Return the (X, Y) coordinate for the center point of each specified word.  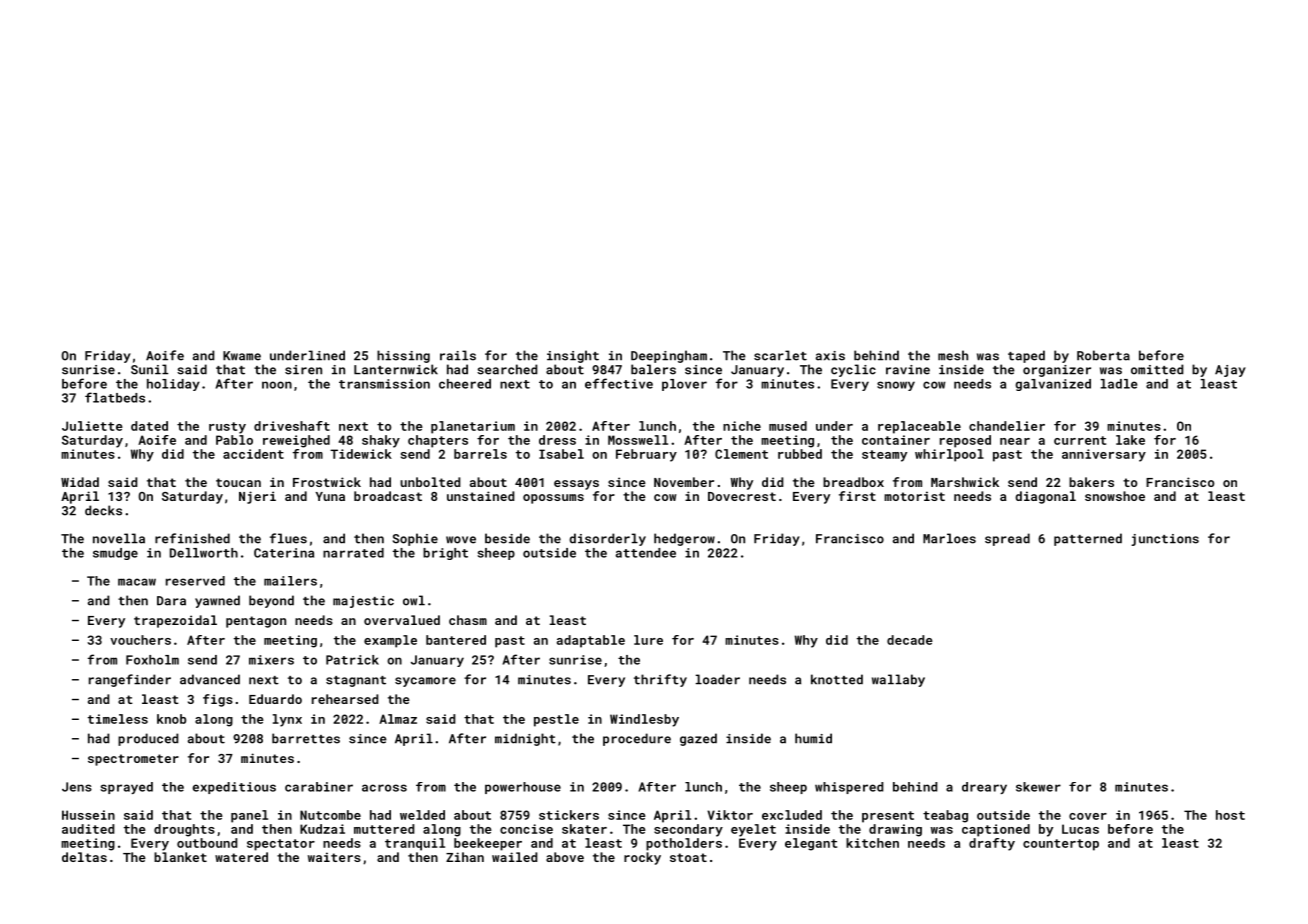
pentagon (256, 622)
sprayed (126, 788)
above (565, 857)
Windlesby (644, 720)
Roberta (1103, 355)
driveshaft (292, 426)
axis (830, 356)
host (1230, 815)
